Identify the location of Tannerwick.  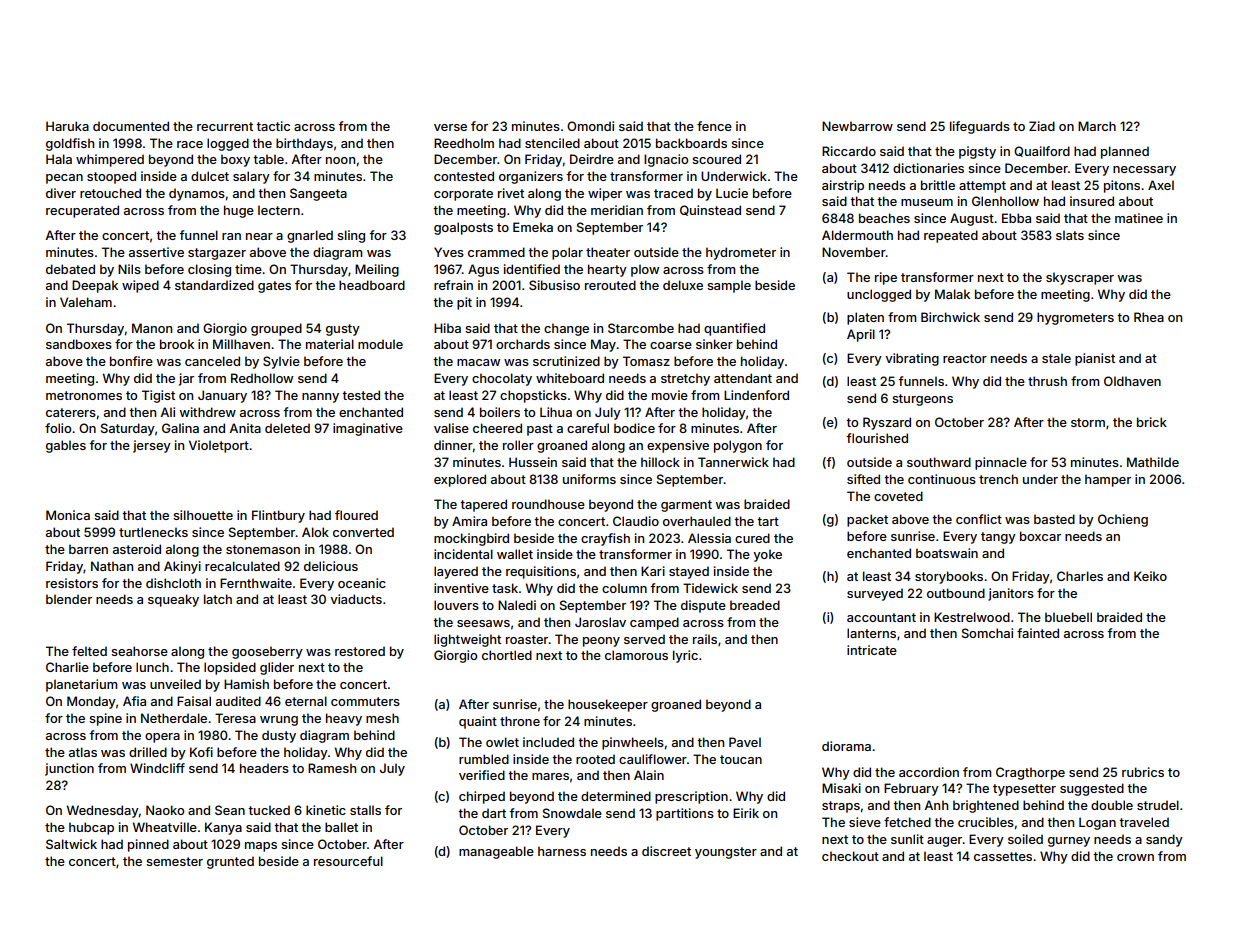
(733, 462).
